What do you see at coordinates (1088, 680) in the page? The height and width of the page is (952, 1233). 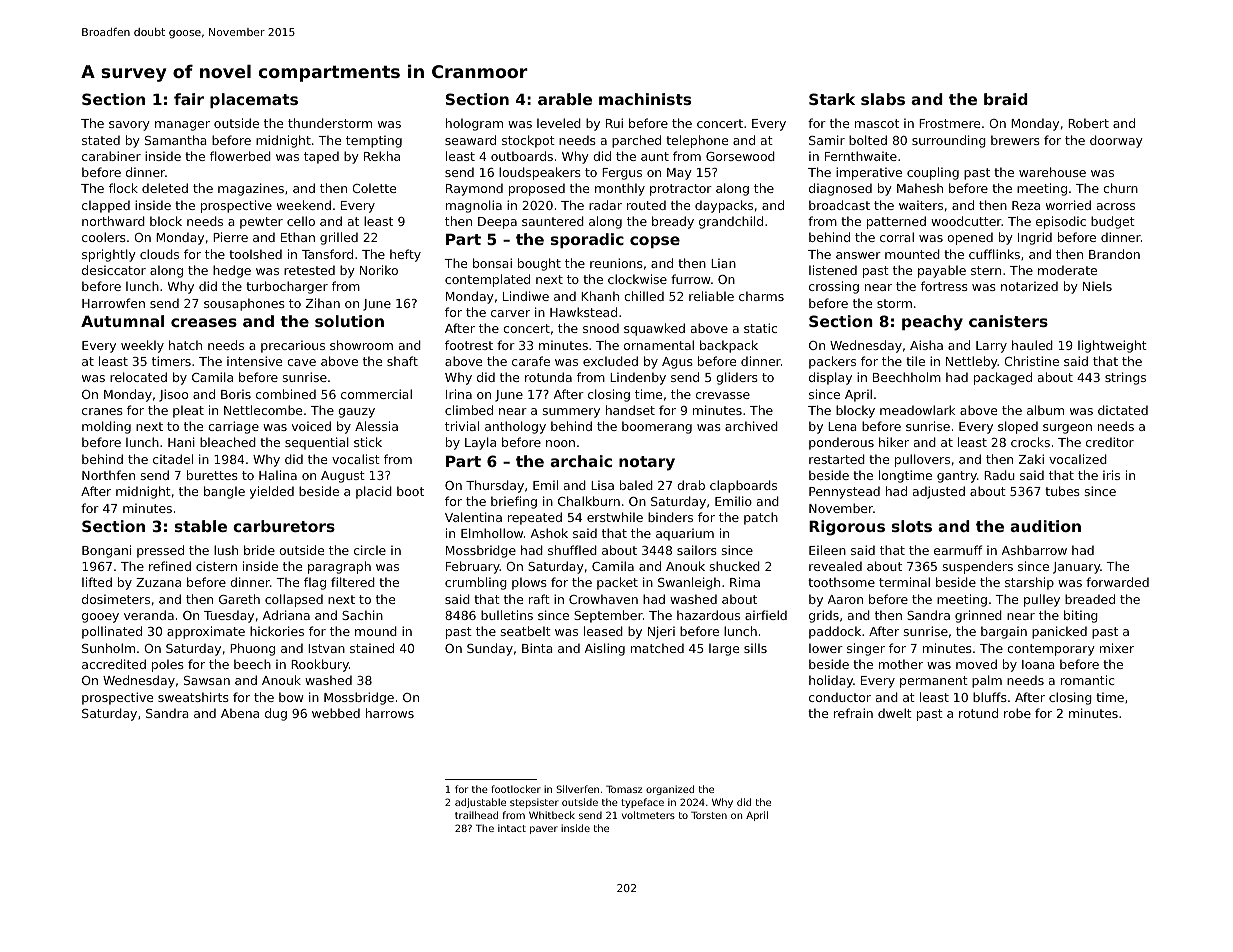 I see `romantic` at bounding box center [1088, 680].
